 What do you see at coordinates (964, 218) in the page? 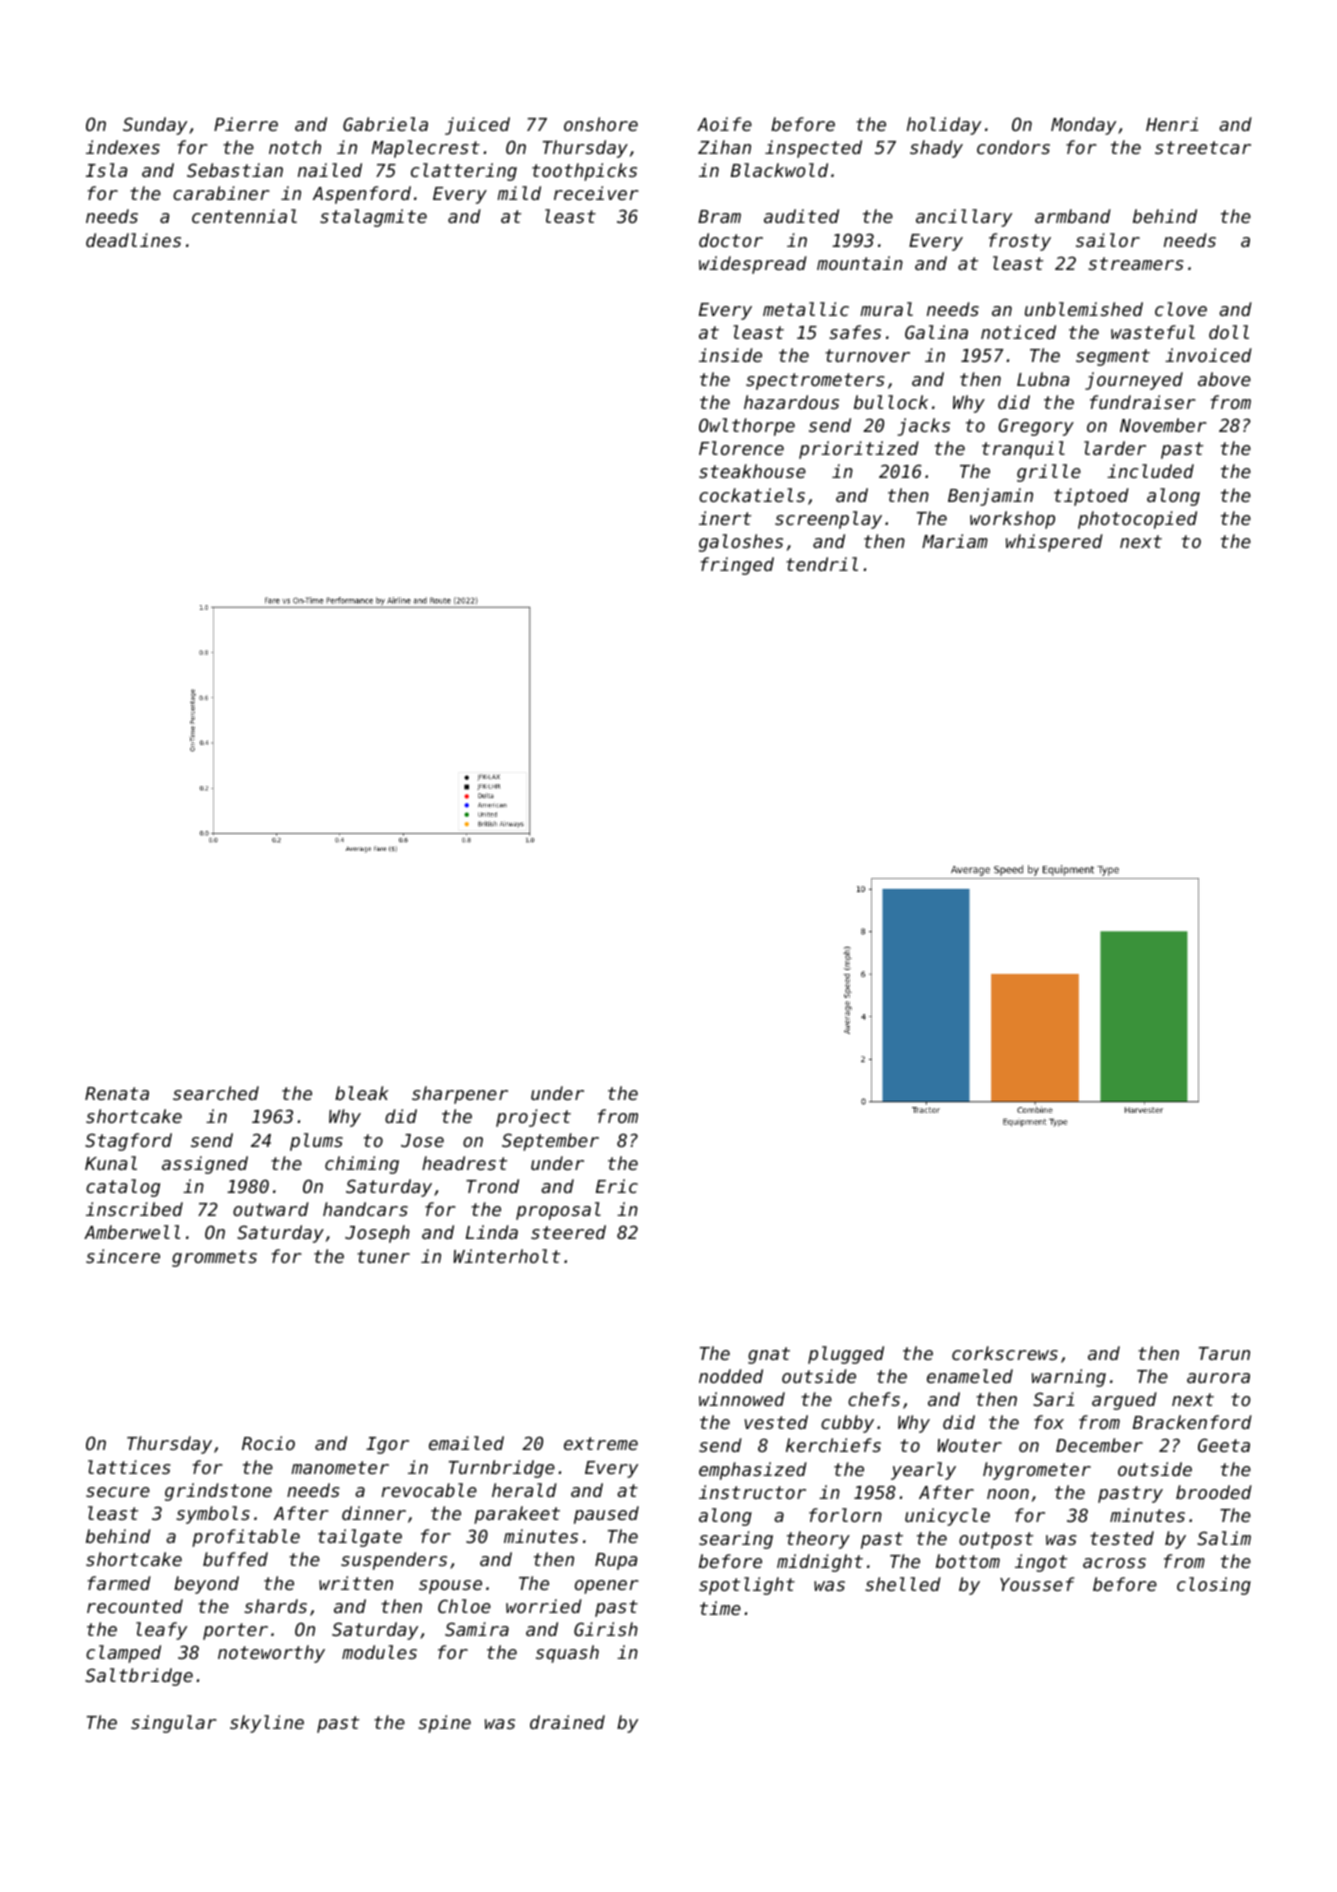
I see `ancillary` at bounding box center [964, 218].
